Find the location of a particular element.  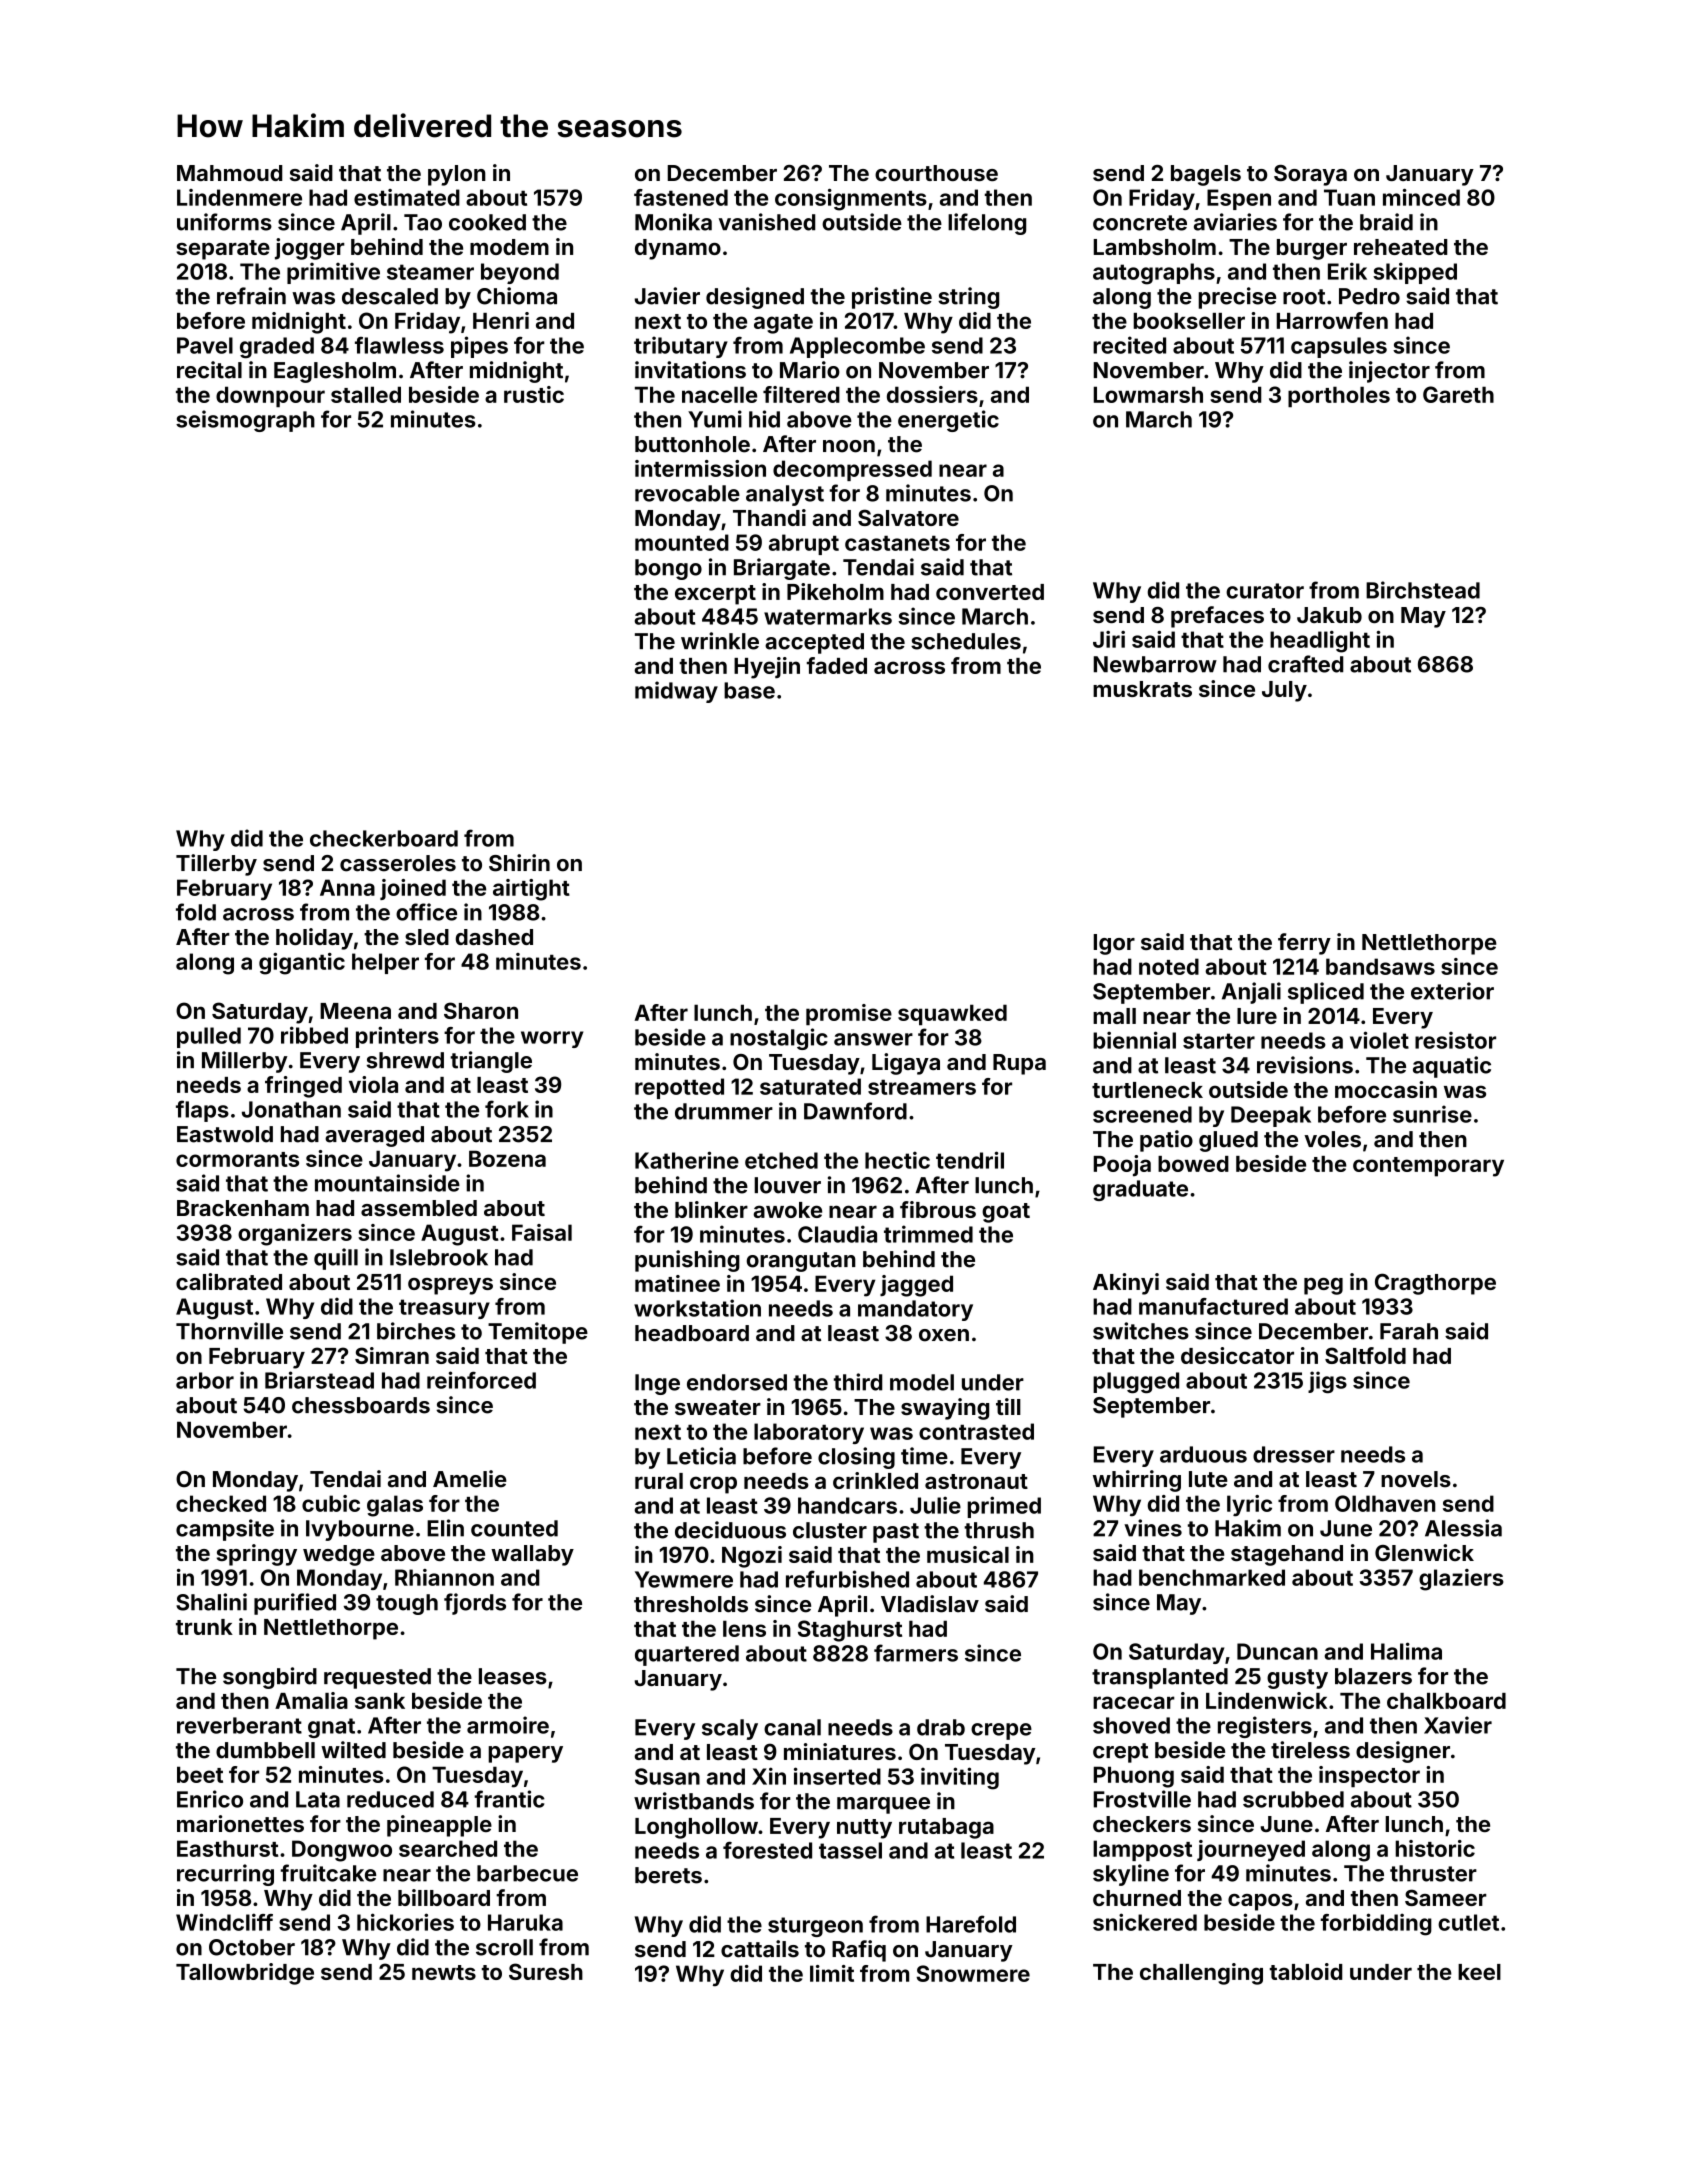

Tallowbridge is located at coordinates (245, 1974).
